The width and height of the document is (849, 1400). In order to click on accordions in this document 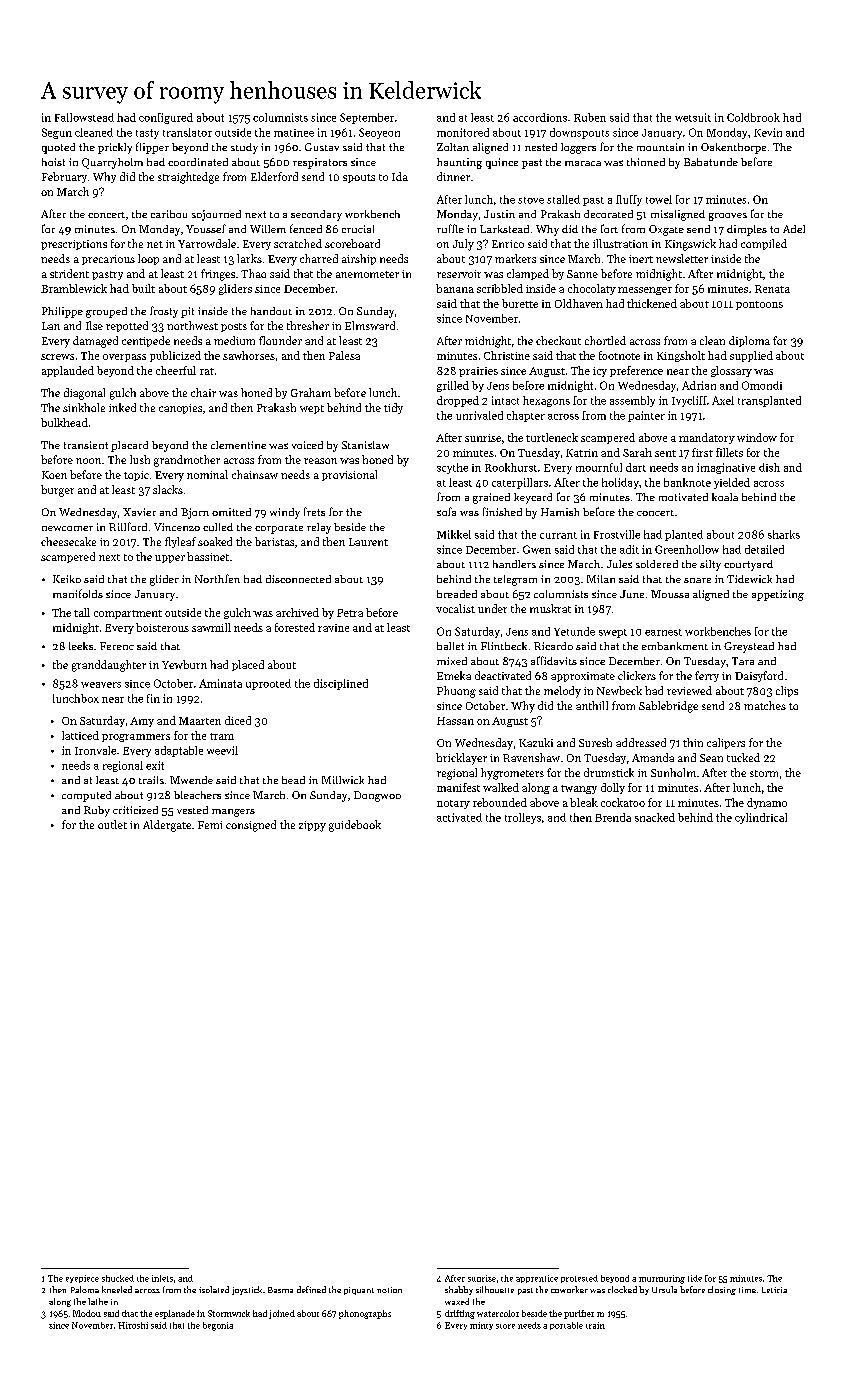, I will do `click(540, 117)`.
